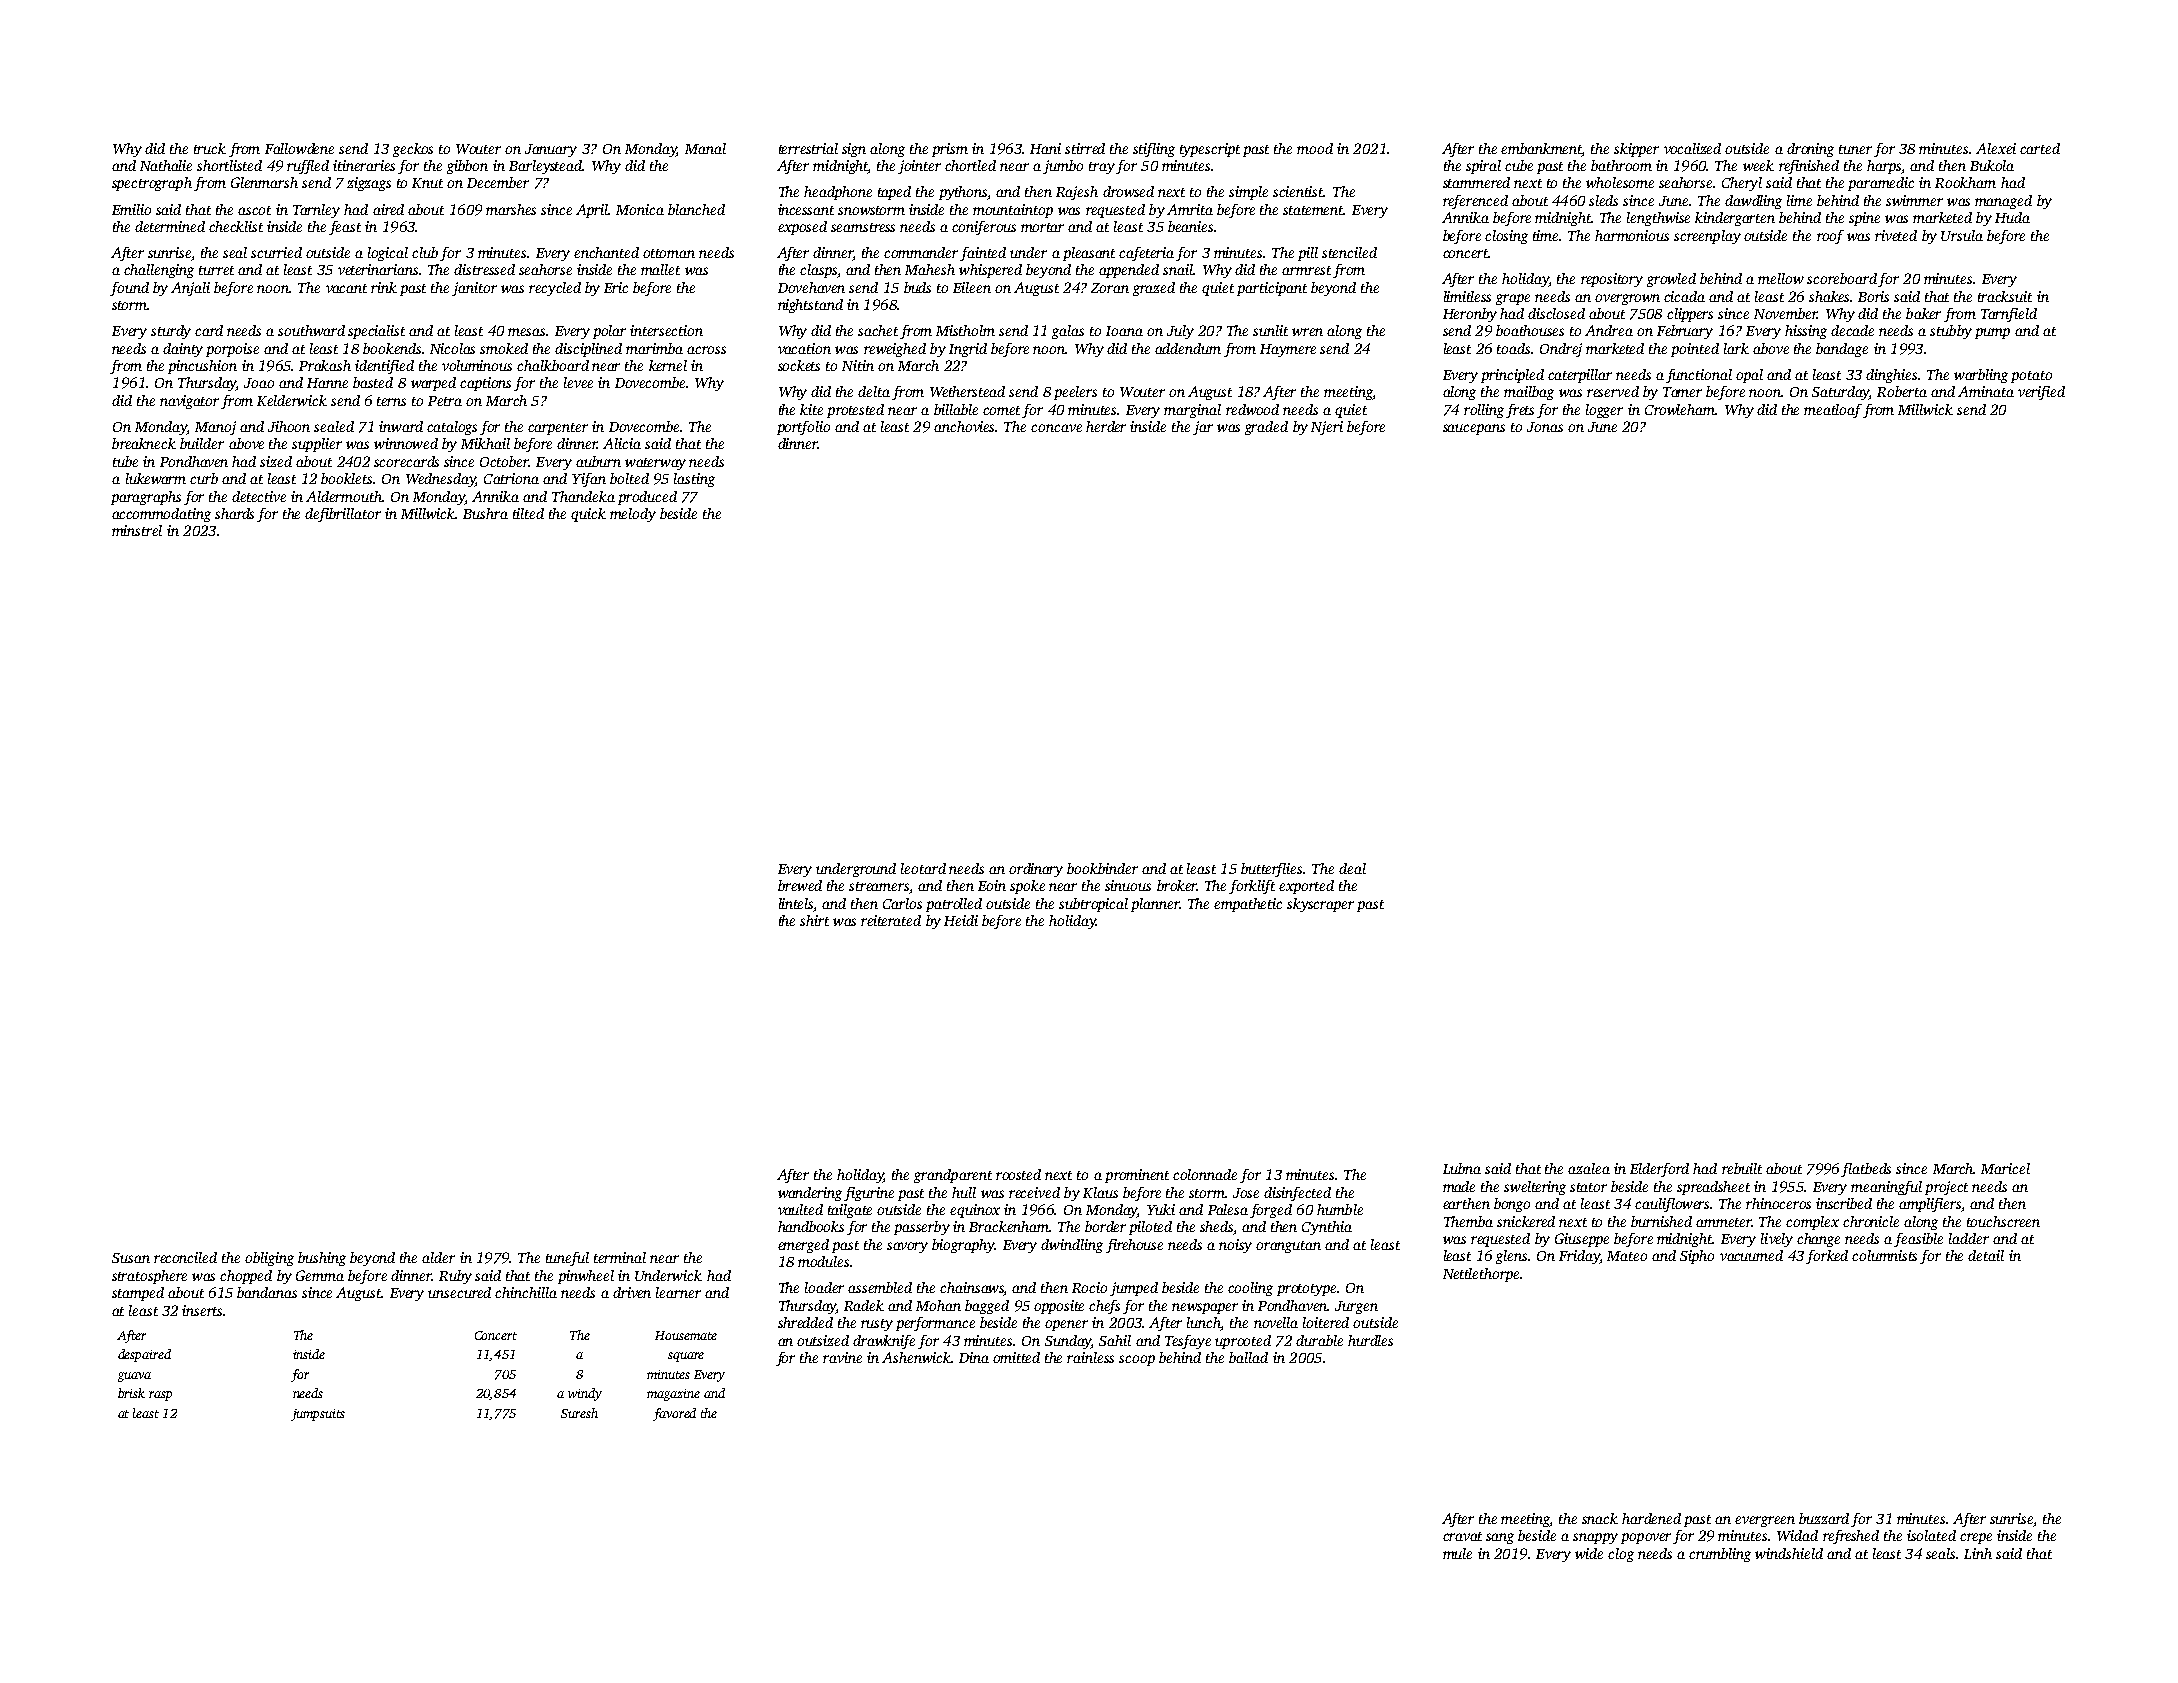  I want to click on Ioana, so click(1124, 331).
